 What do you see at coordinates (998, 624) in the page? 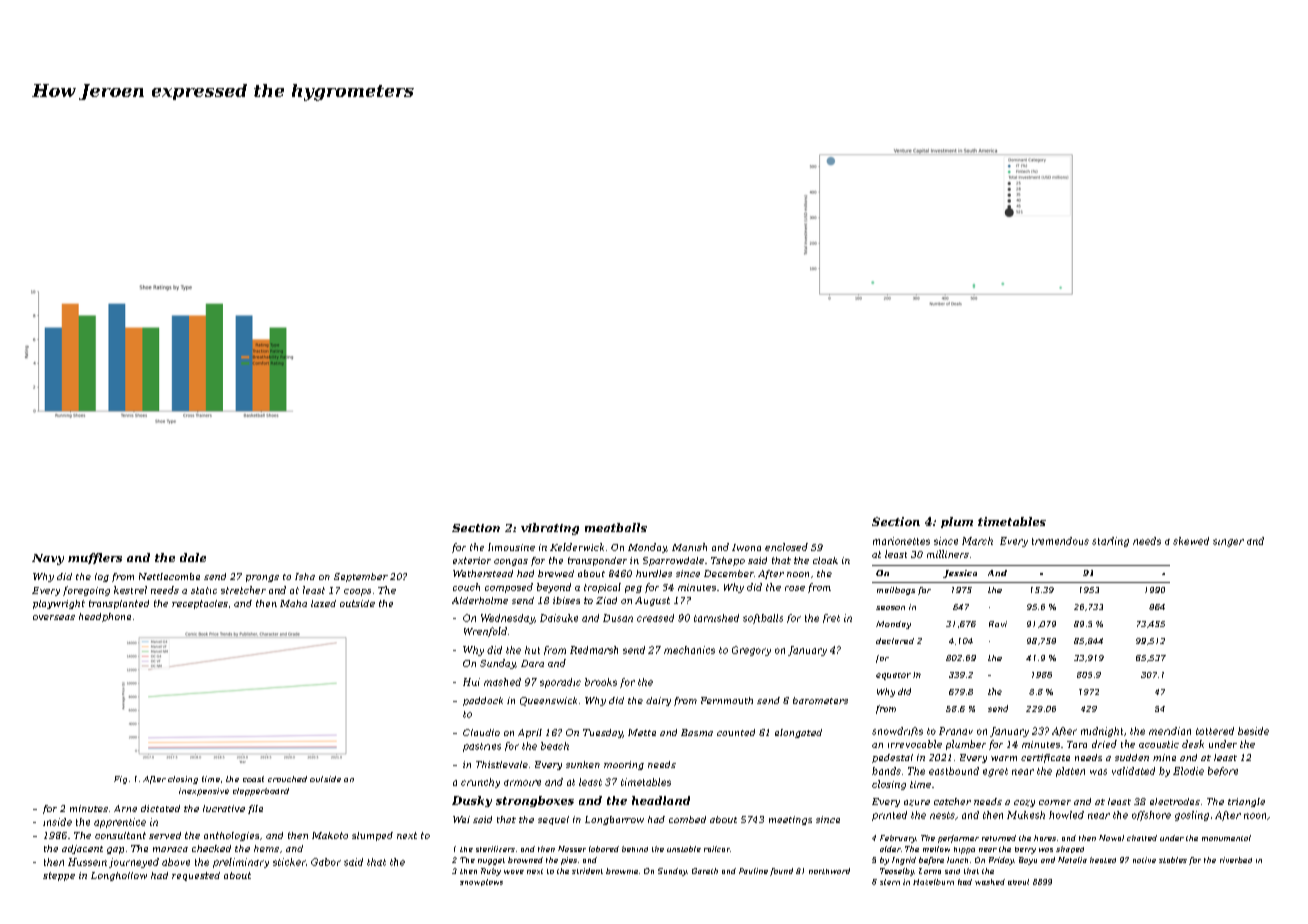
I see `Ravi` at bounding box center [998, 624].
